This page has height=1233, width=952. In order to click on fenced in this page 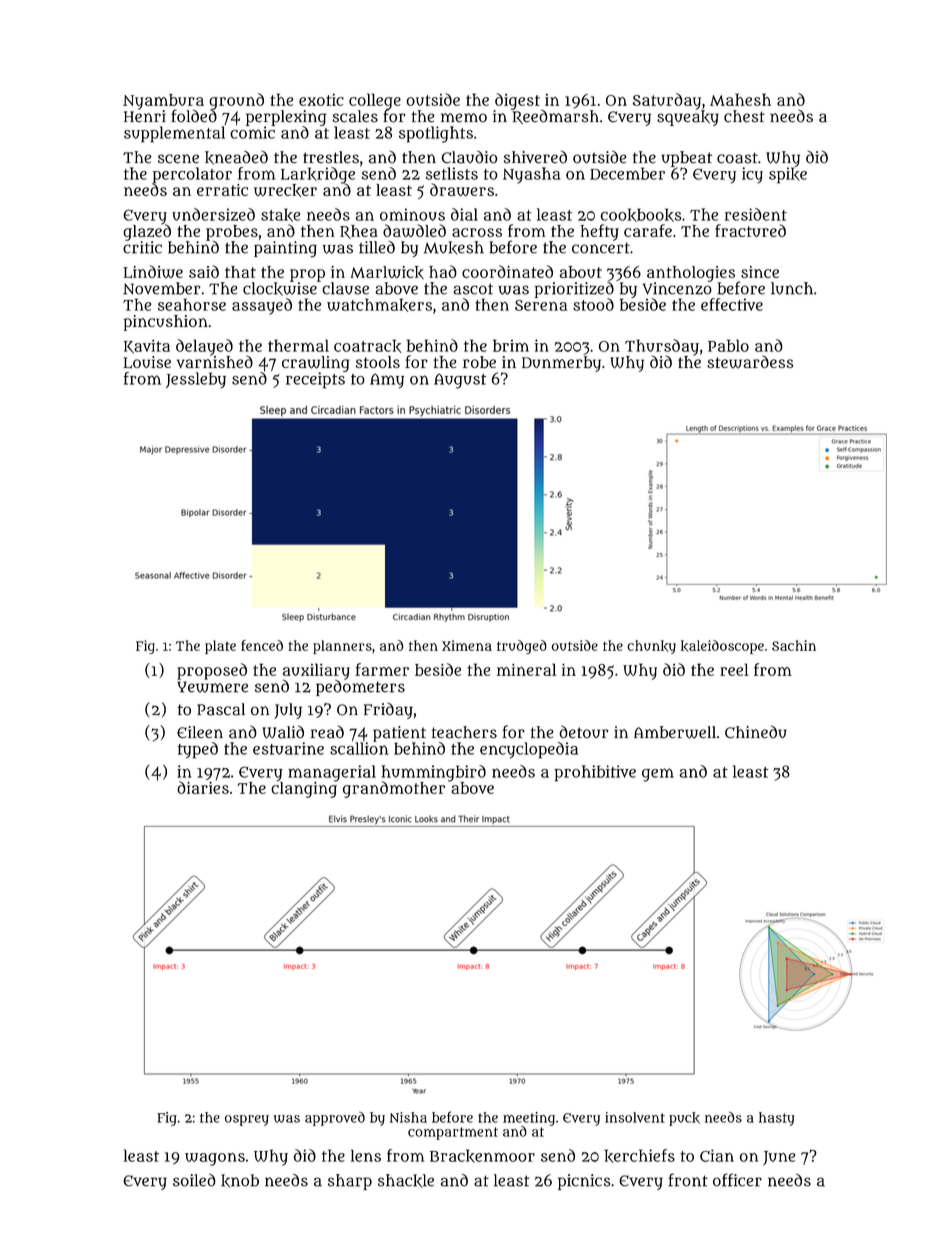, I will do `click(262, 645)`.
